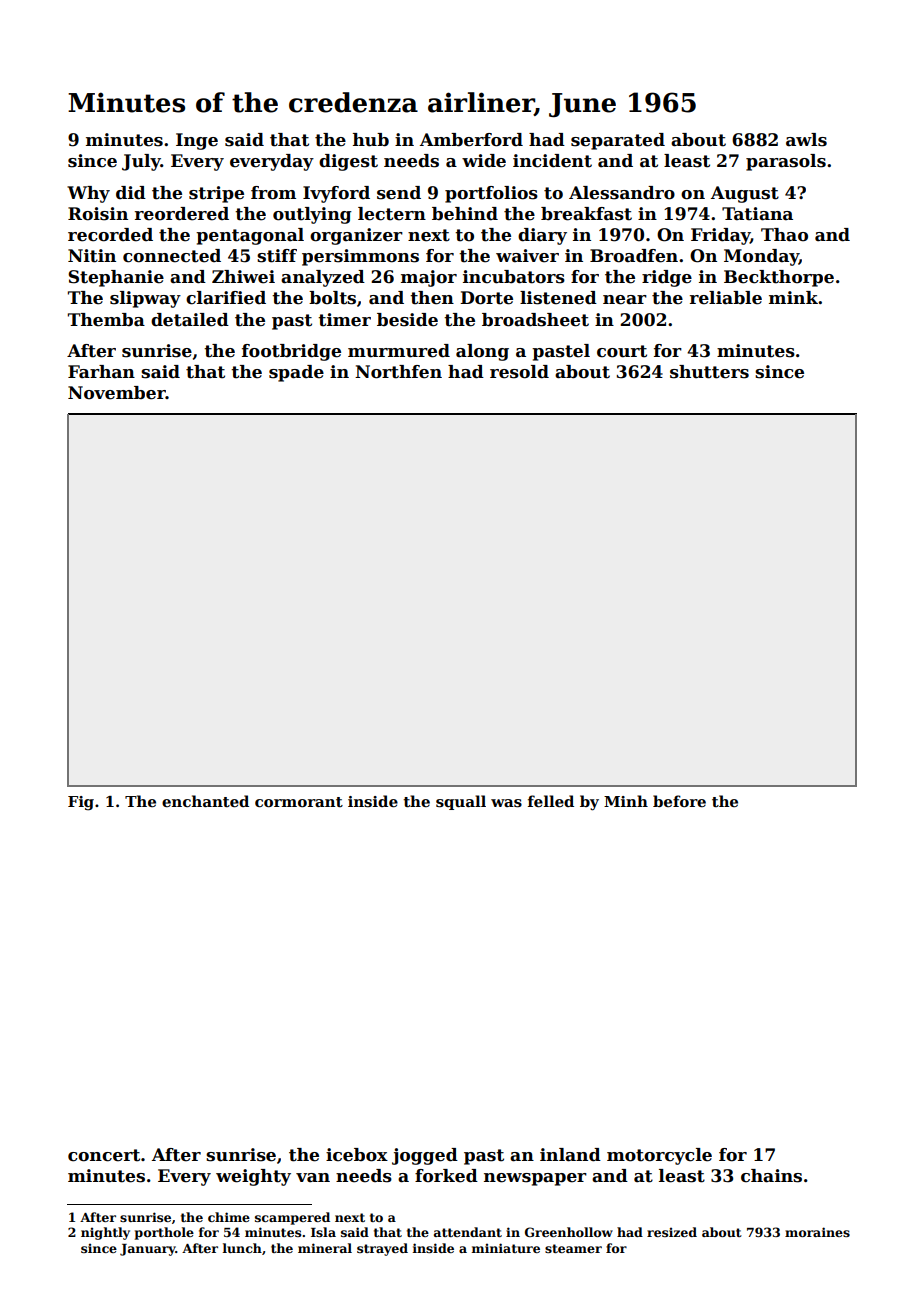 The height and width of the screenshot is (1314, 924). I want to click on resold, so click(519, 372).
